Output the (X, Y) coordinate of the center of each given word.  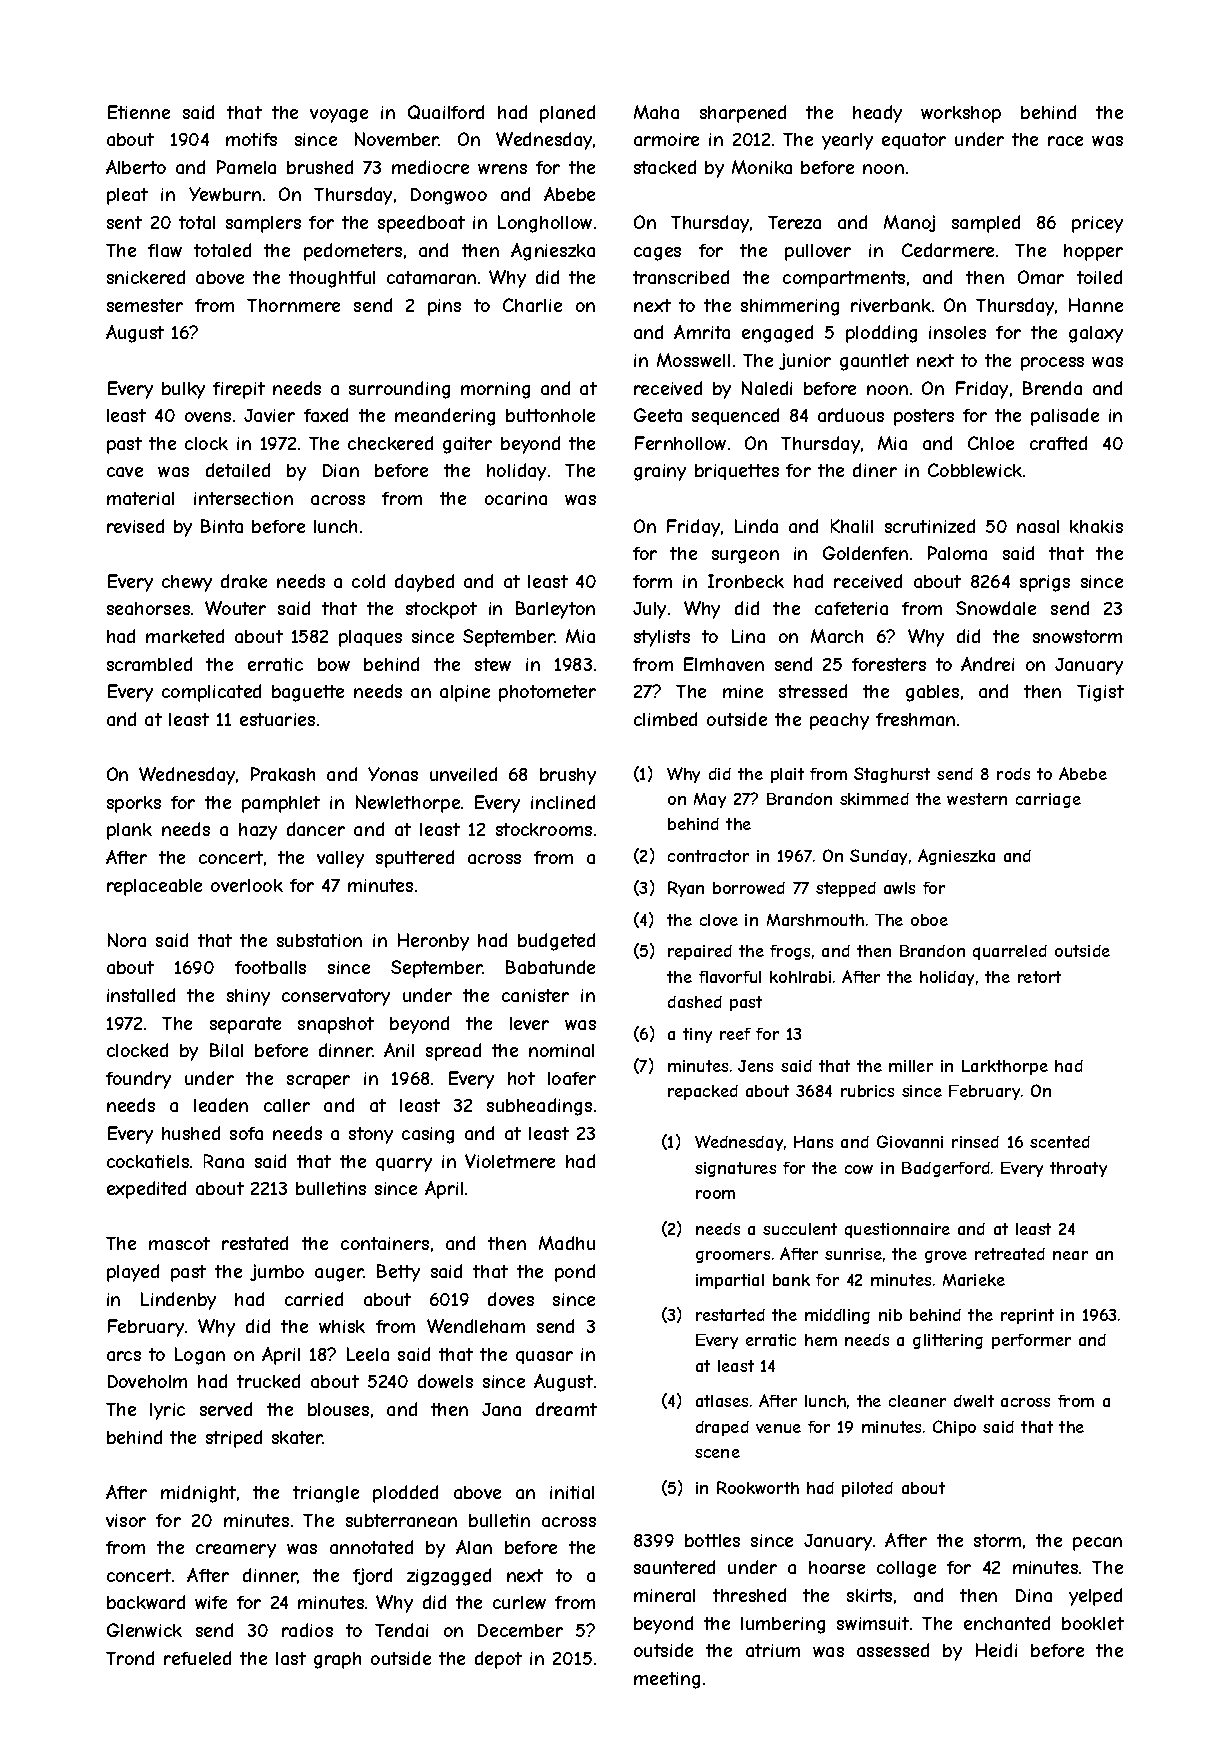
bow (334, 664)
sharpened (743, 114)
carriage (1048, 800)
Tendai (401, 1630)
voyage (339, 116)
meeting (667, 1680)
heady (877, 114)
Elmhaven (724, 664)
